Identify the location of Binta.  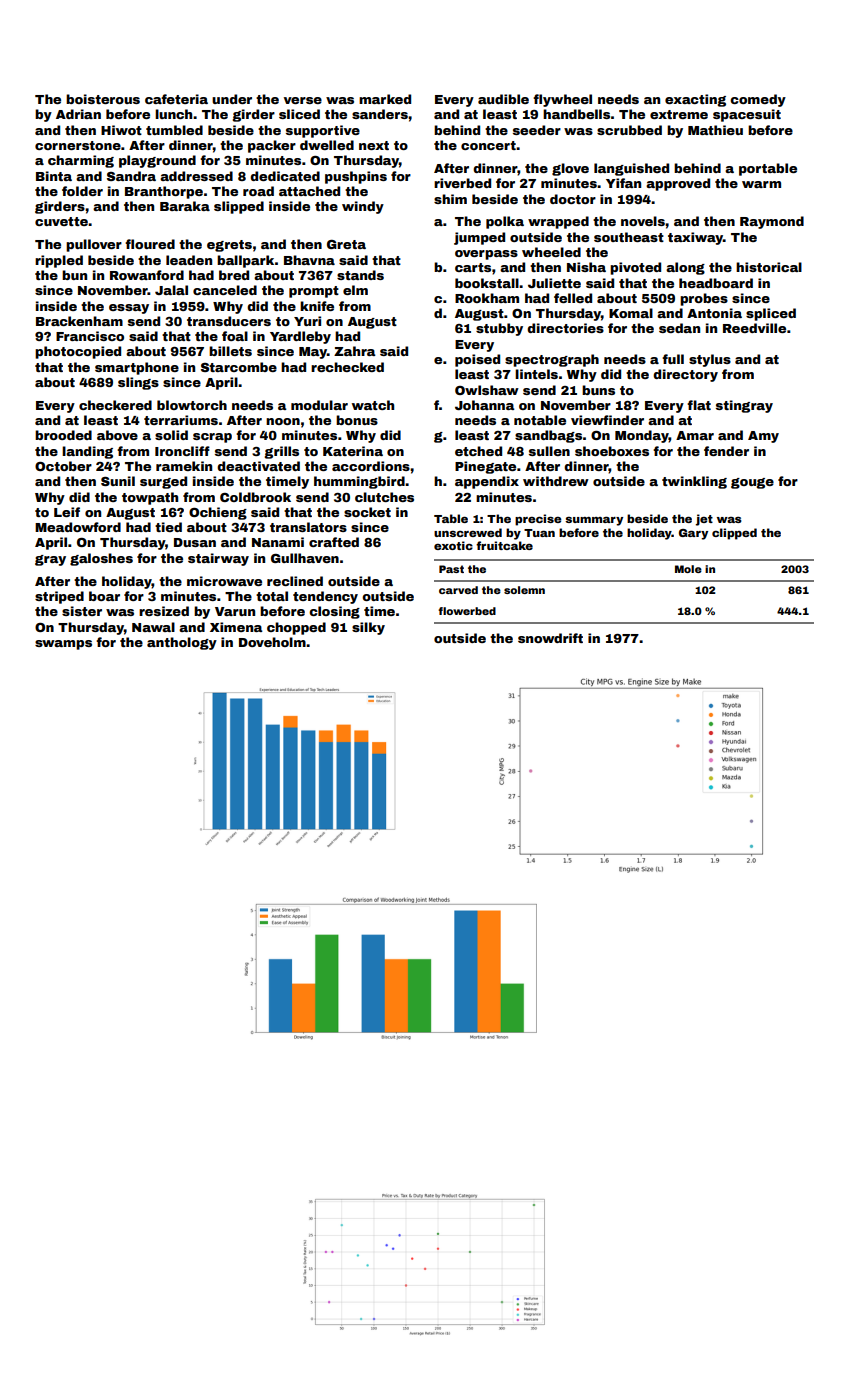
(54, 176).
